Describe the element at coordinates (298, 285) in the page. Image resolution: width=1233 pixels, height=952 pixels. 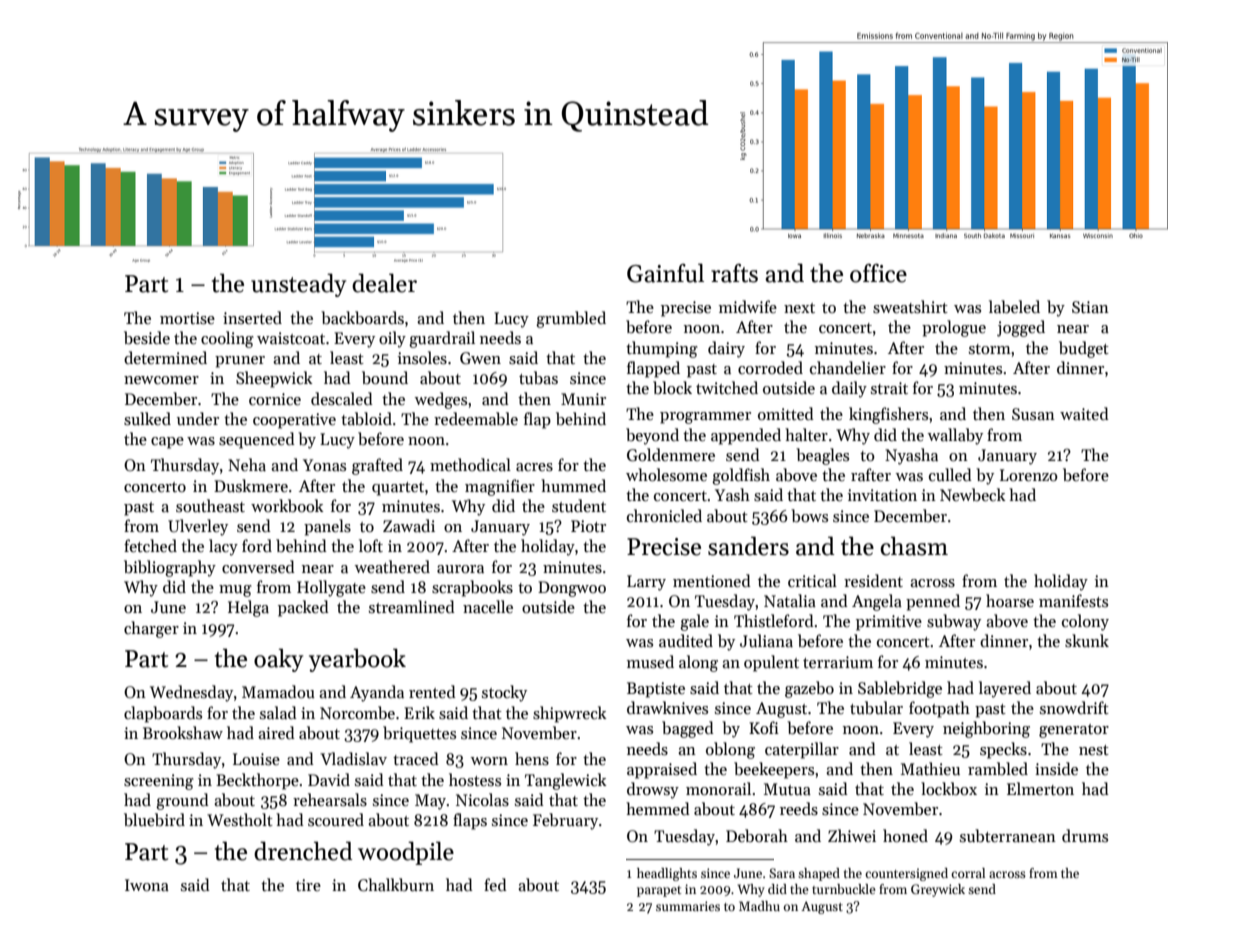
I see `unsteady` at that location.
